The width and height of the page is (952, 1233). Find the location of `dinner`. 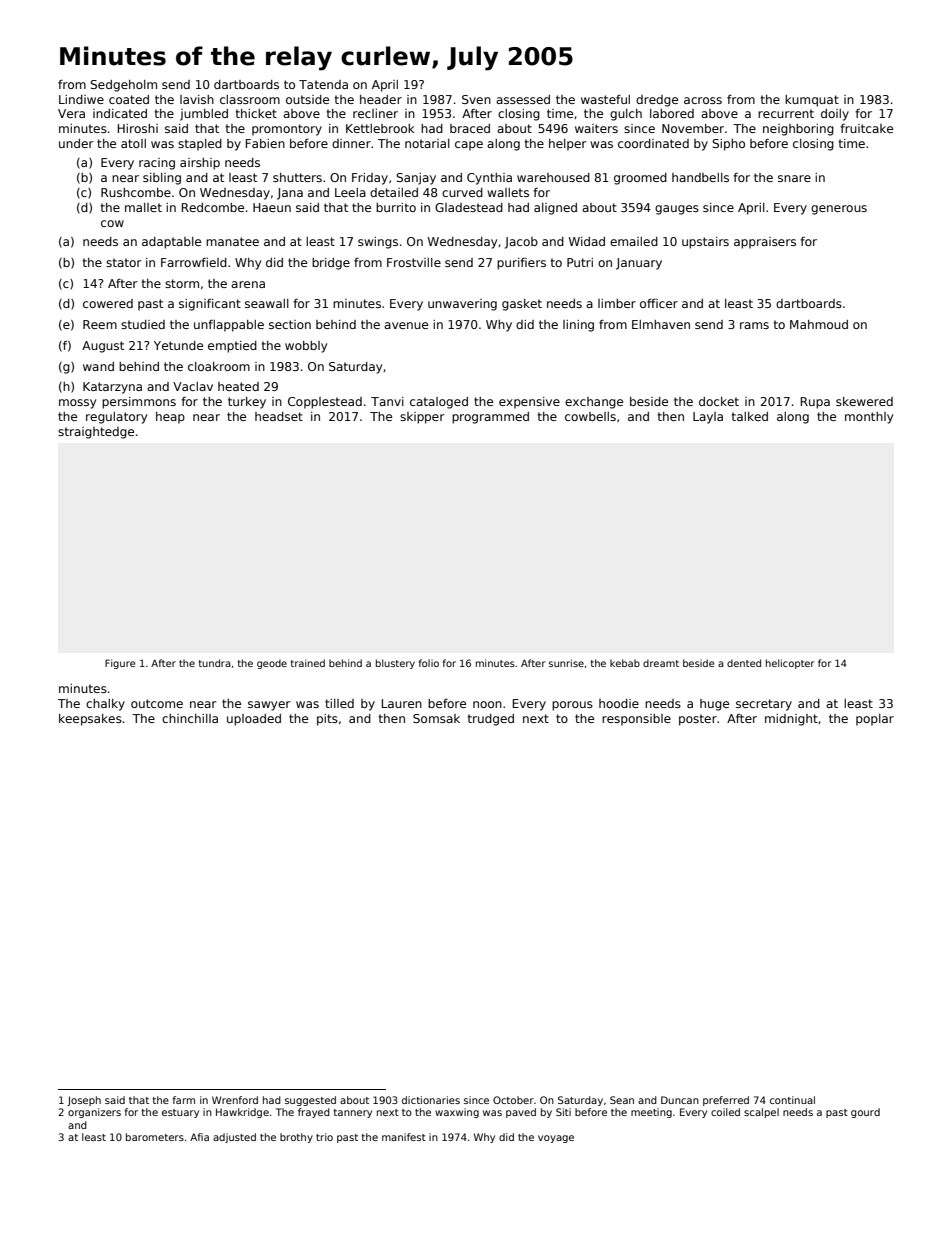

dinner is located at coordinates (351, 143).
